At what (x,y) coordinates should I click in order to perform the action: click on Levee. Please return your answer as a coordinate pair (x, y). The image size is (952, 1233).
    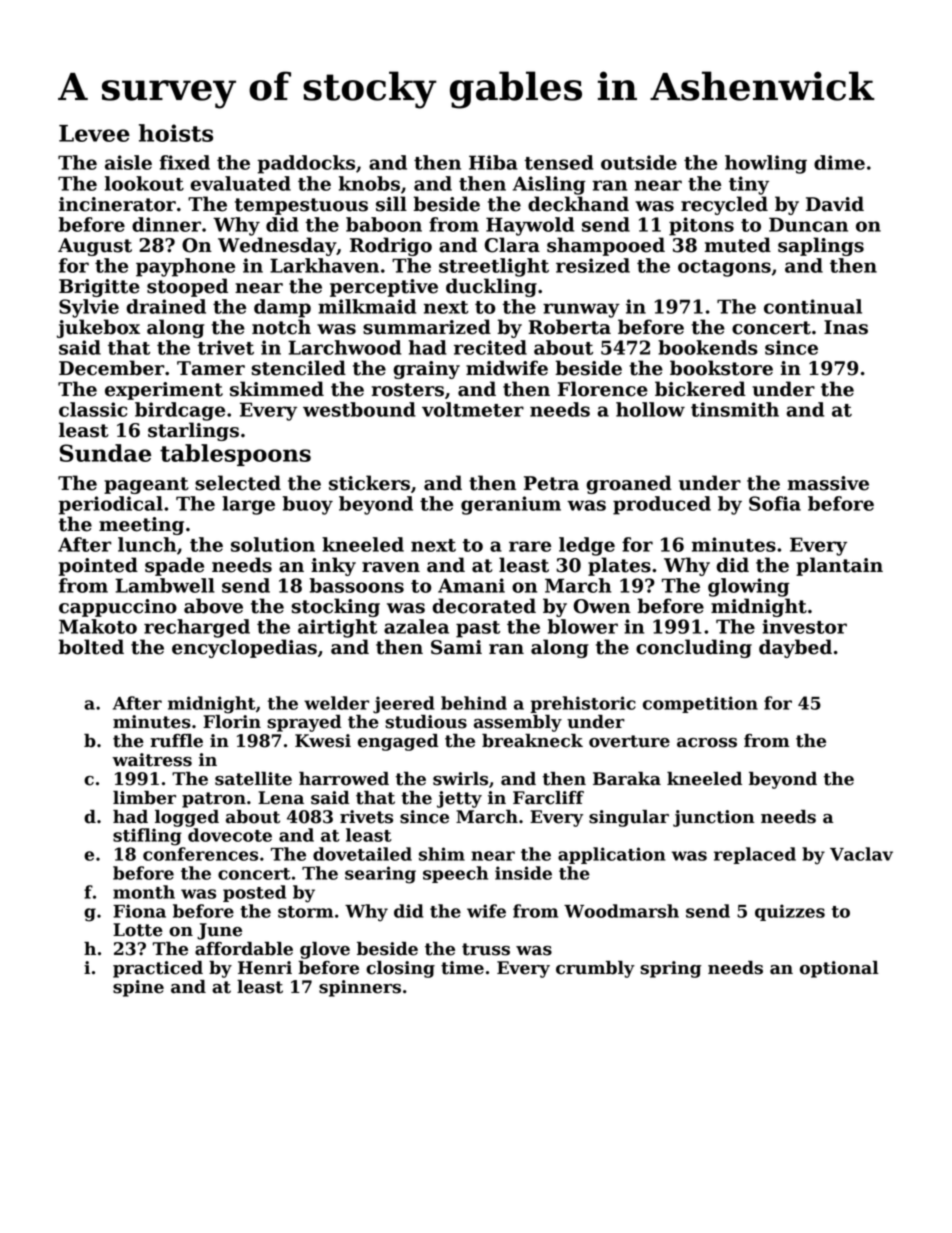
    Looking at the image, I should click on (94, 133).
